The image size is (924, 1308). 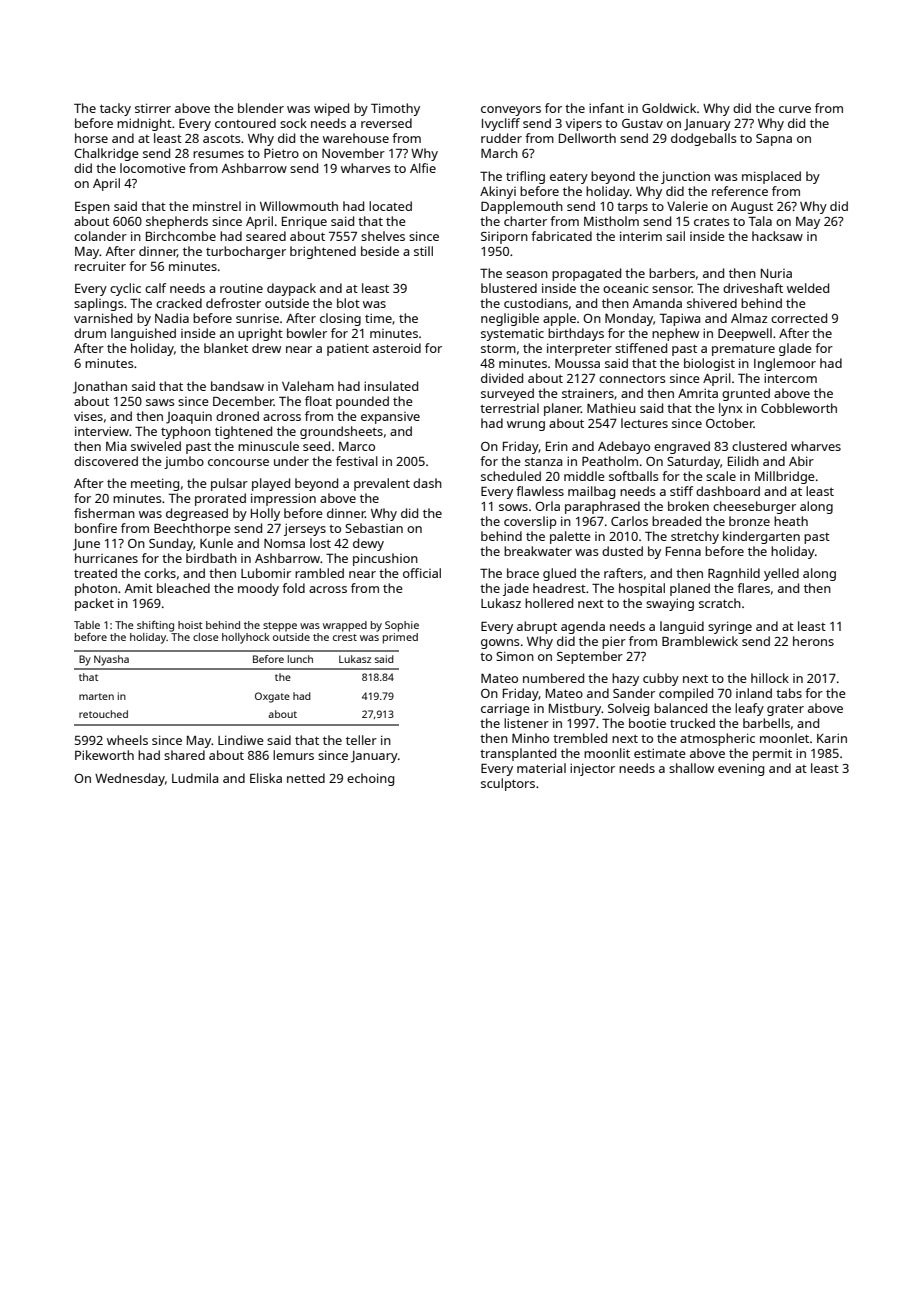 I want to click on Pikeworth, so click(x=104, y=755).
